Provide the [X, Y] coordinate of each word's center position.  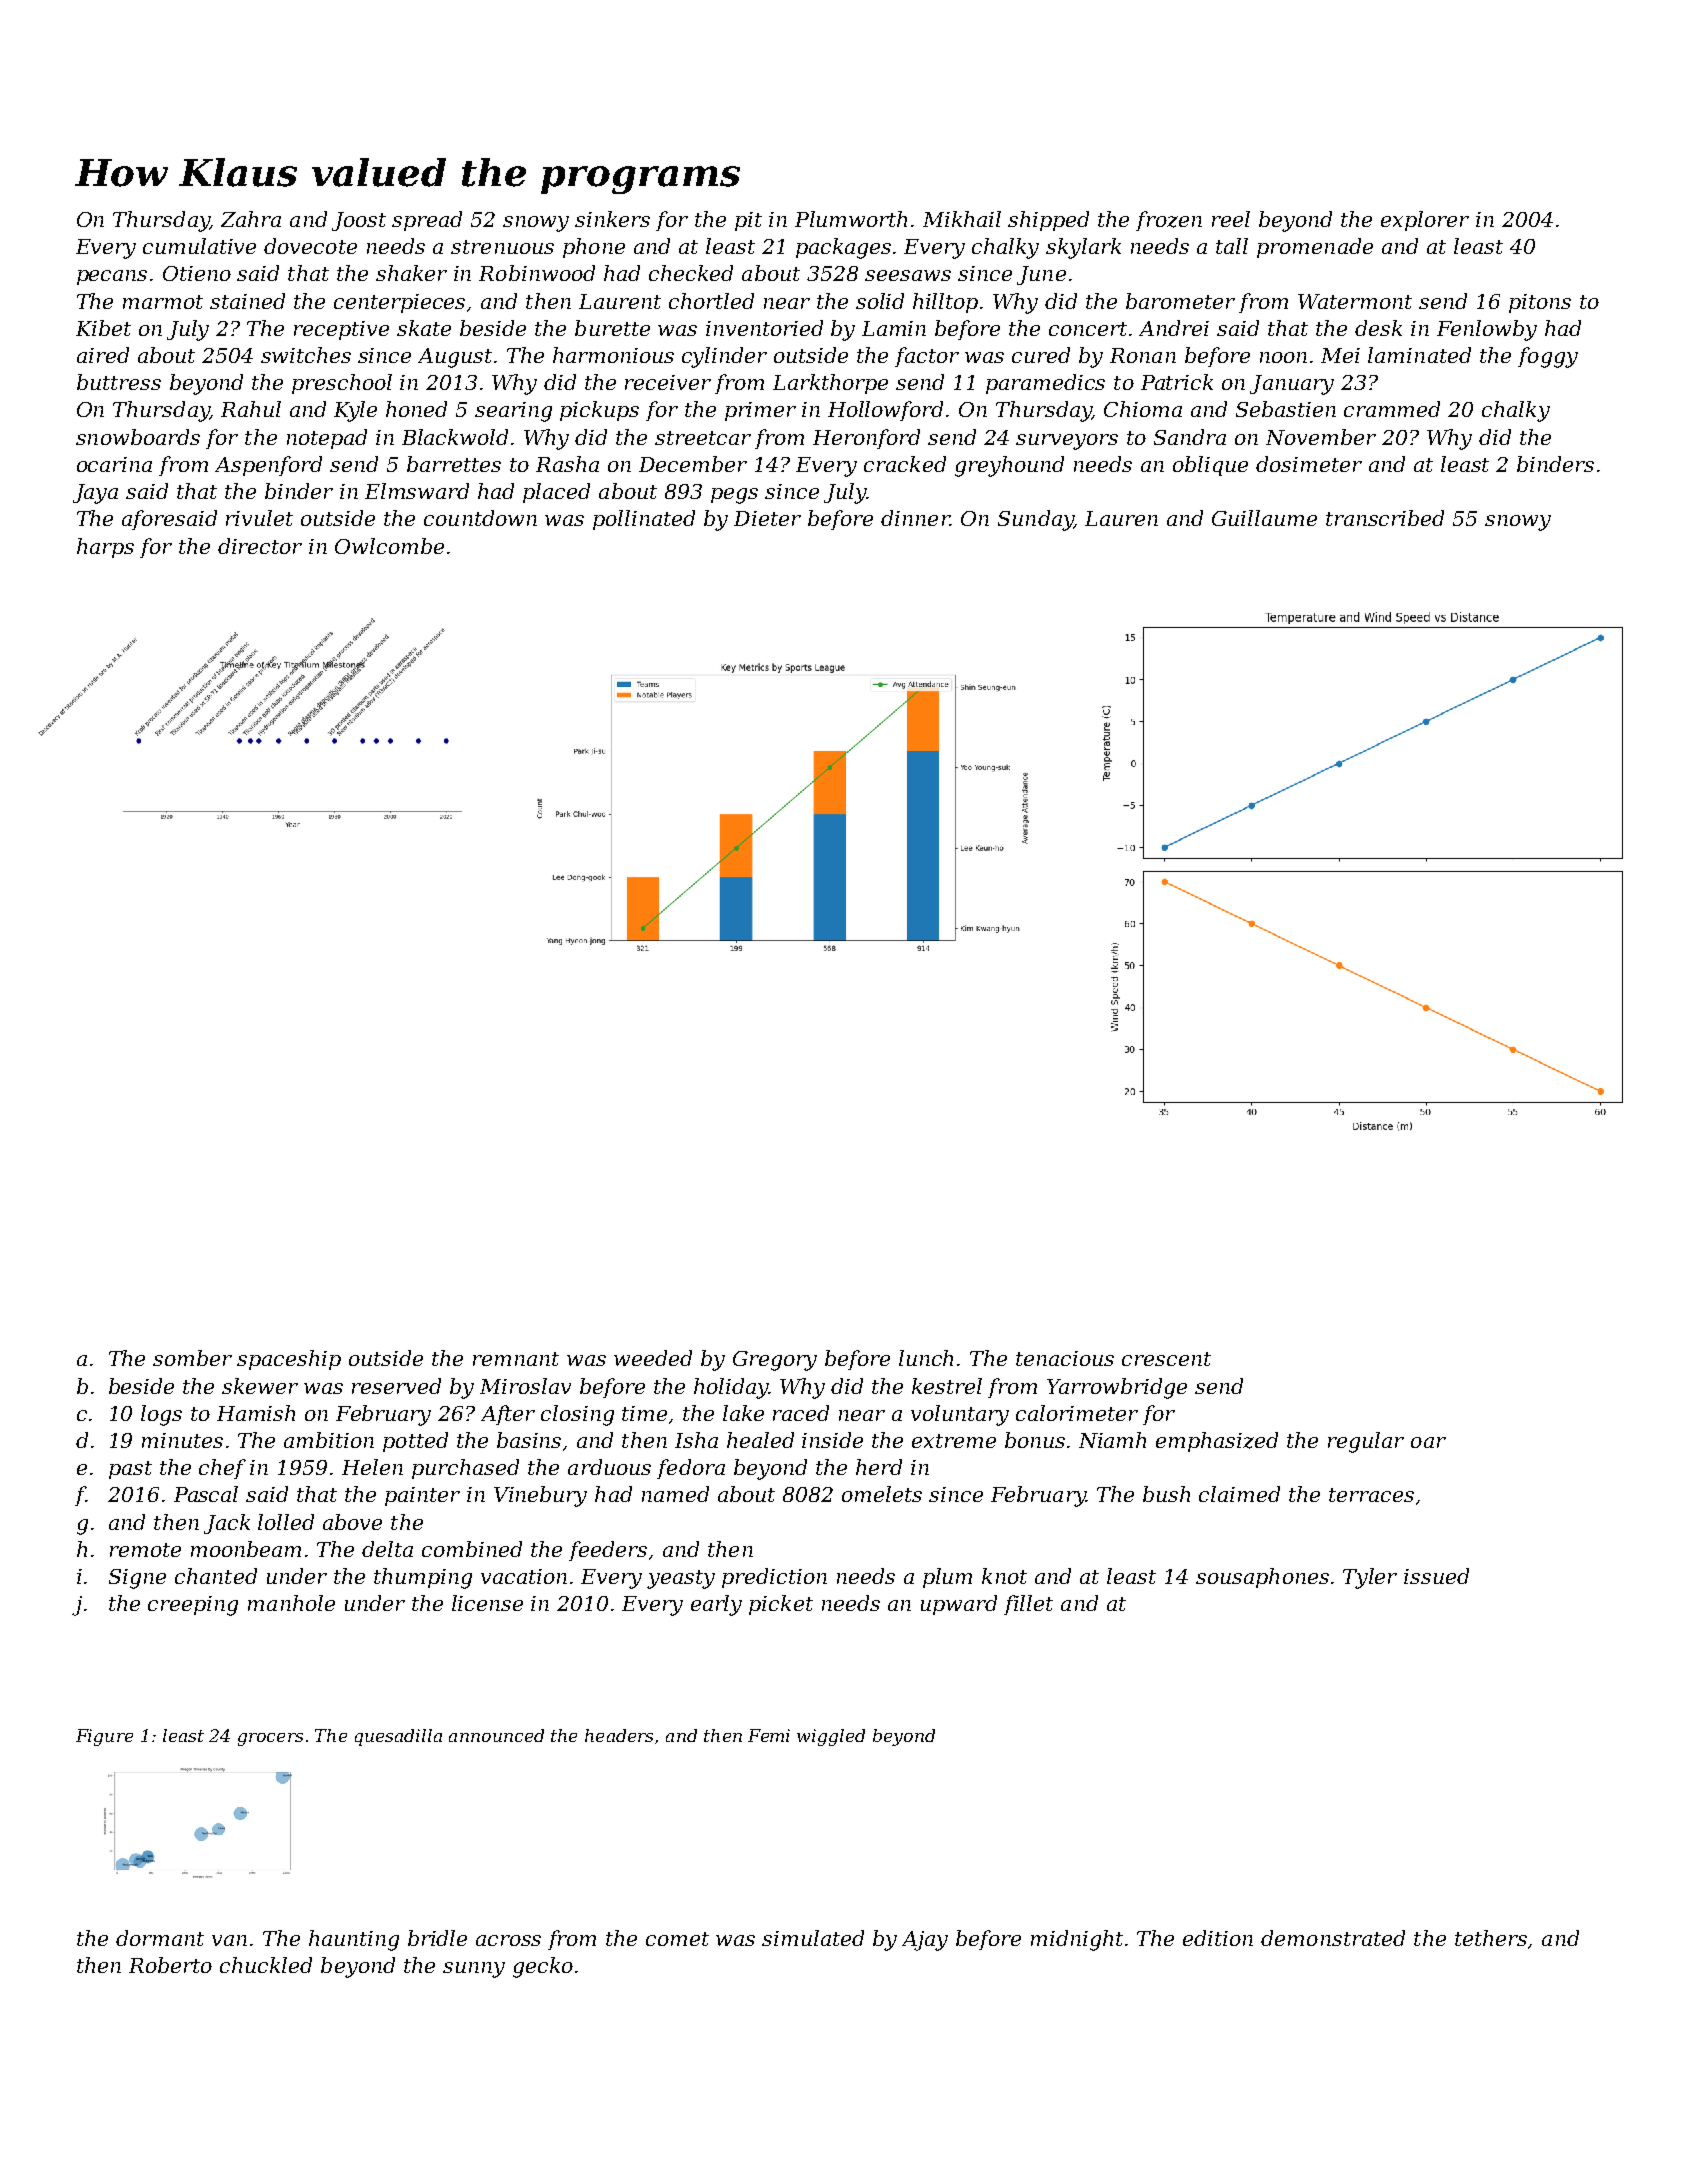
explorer [1425, 221]
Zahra [251, 219]
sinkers [612, 219]
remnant [516, 1359]
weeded [653, 1358]
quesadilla [398, 1737]
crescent [1166, 1359]
